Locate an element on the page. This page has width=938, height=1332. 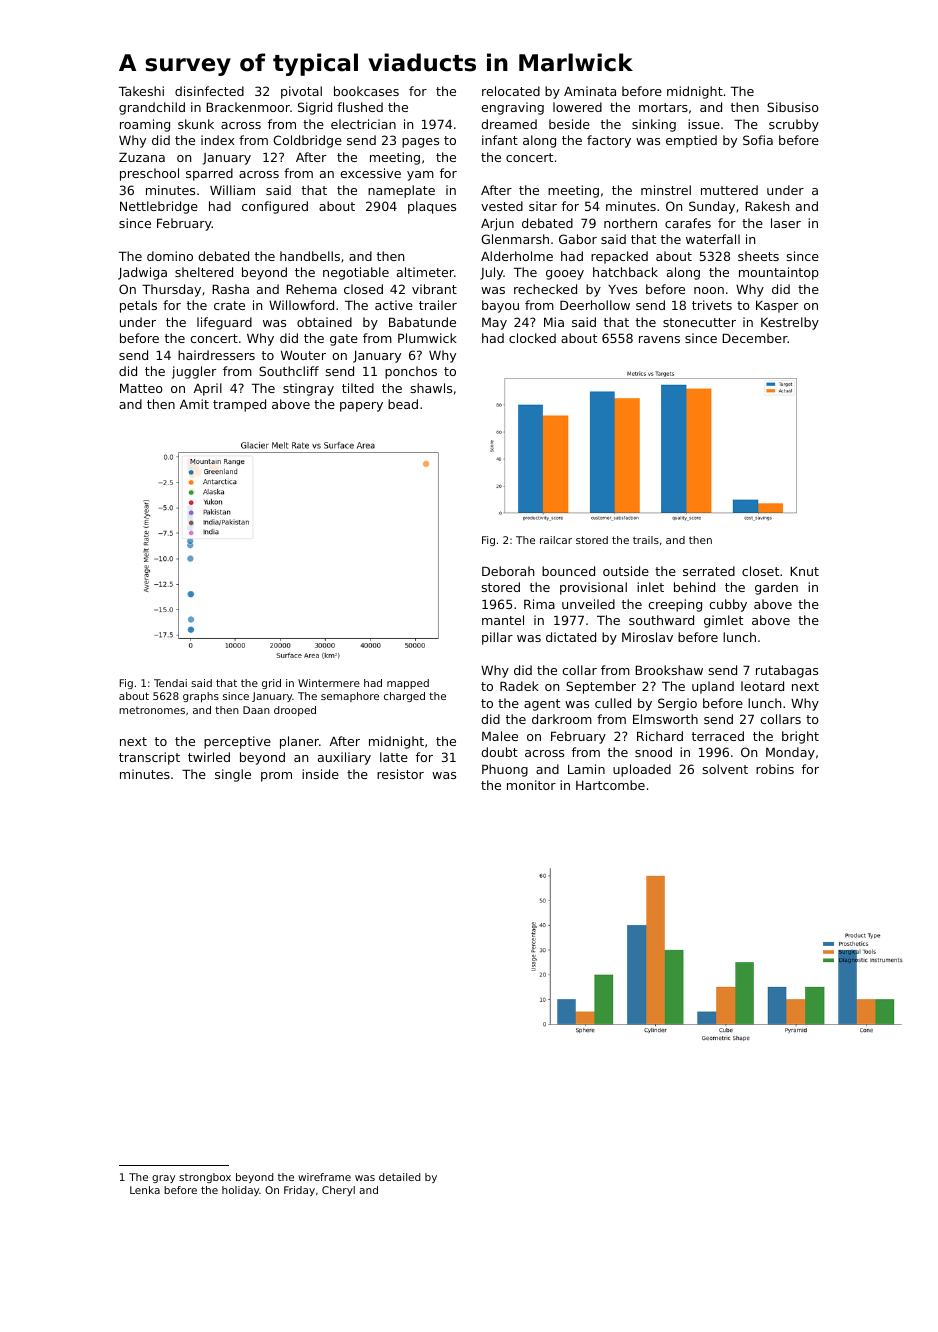
bookcases is located at coordinates (366, 91).
